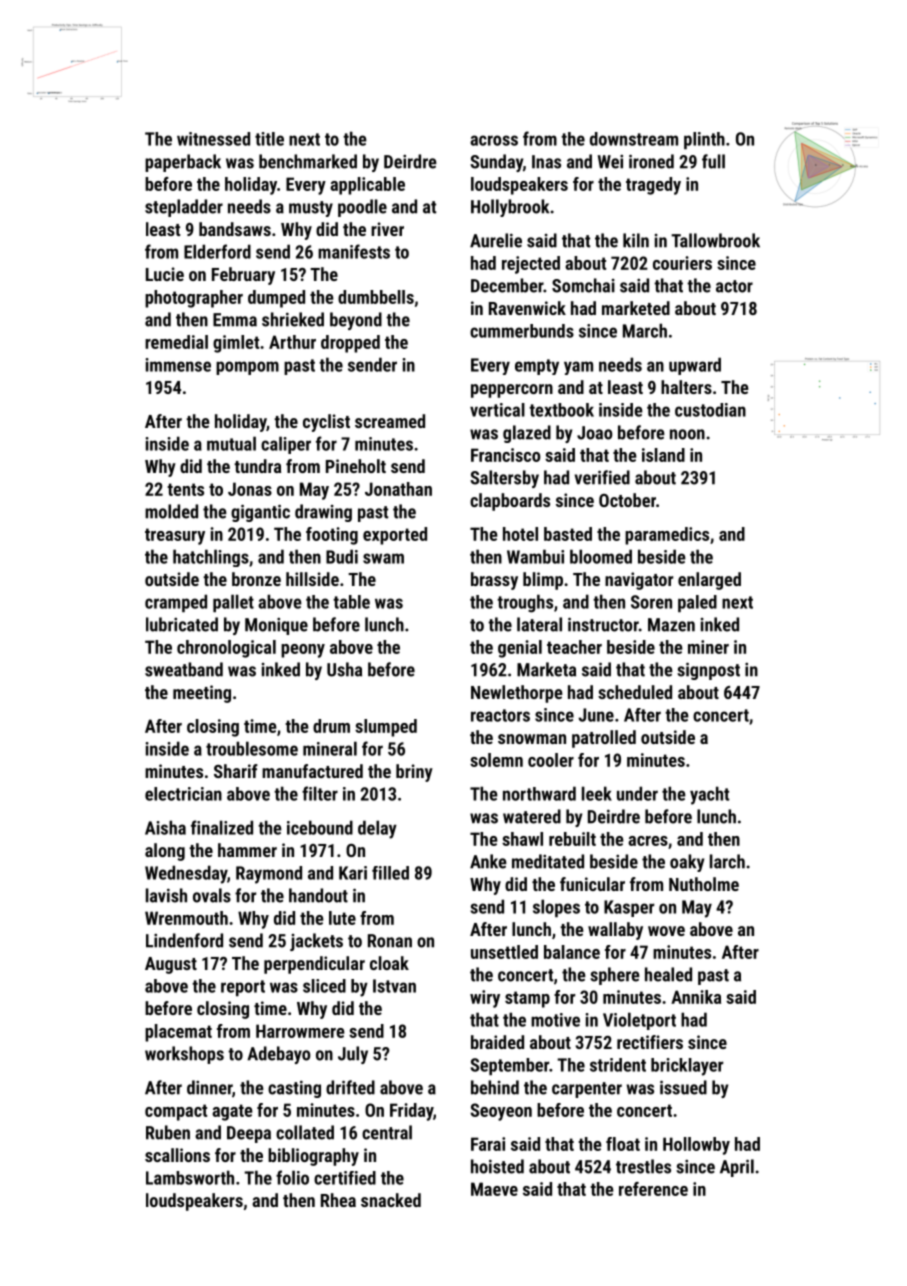  I want to click on patrolled, so click(604, 739).
